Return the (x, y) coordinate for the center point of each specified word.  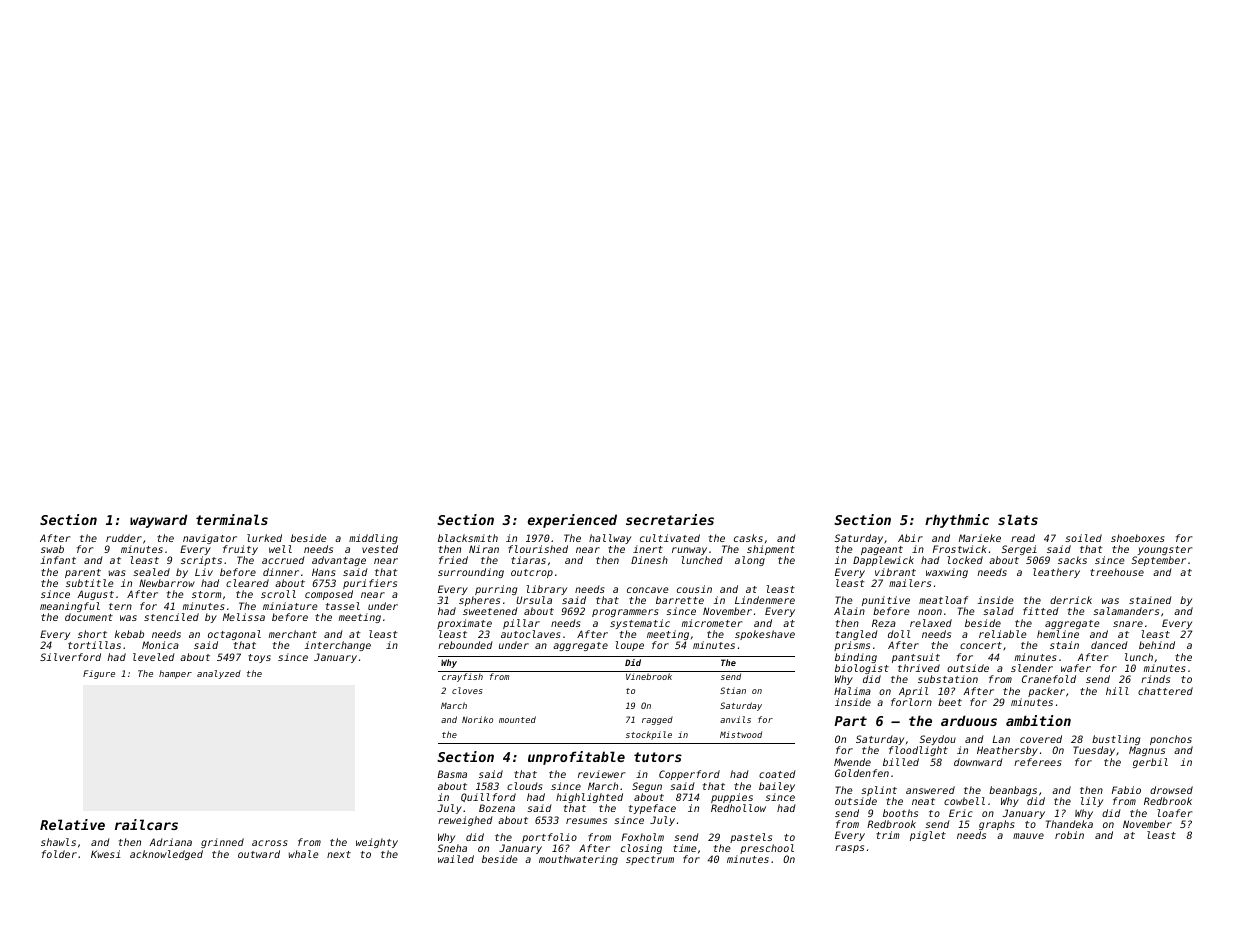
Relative (72, 824)
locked (965, 560)
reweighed (465, 821)
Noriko (477, 719)
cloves (467, 690)
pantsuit (916, 658)
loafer (1174, 813)
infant (58, 560)
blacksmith (468, 538)
